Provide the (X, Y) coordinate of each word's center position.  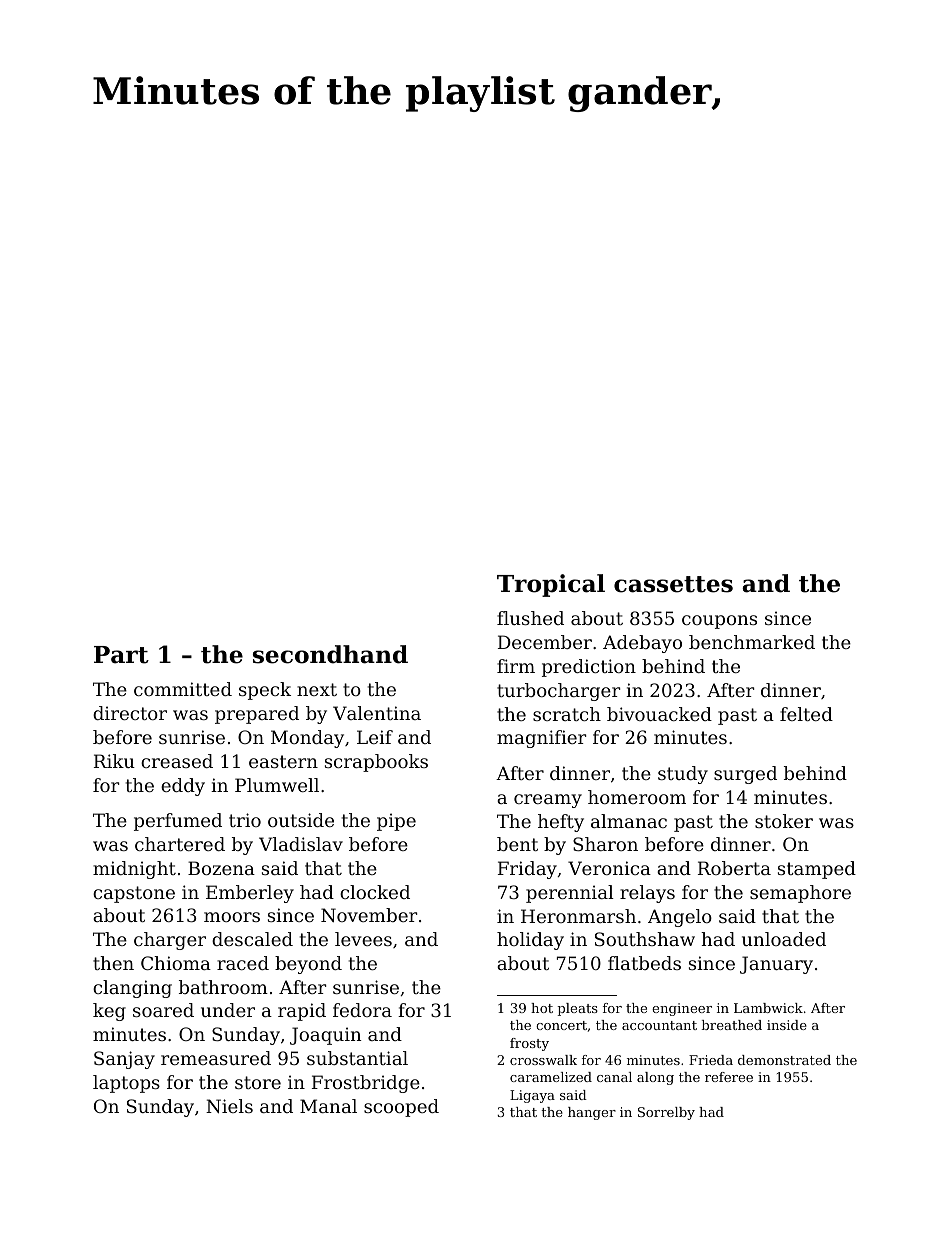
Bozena (221, 868)
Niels (229, 1106)
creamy (548, 801)
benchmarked (752, 642)
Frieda (711, 1060)
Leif (375, 737)
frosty (529, 1044)
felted (806, 714)
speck (265, 691)
